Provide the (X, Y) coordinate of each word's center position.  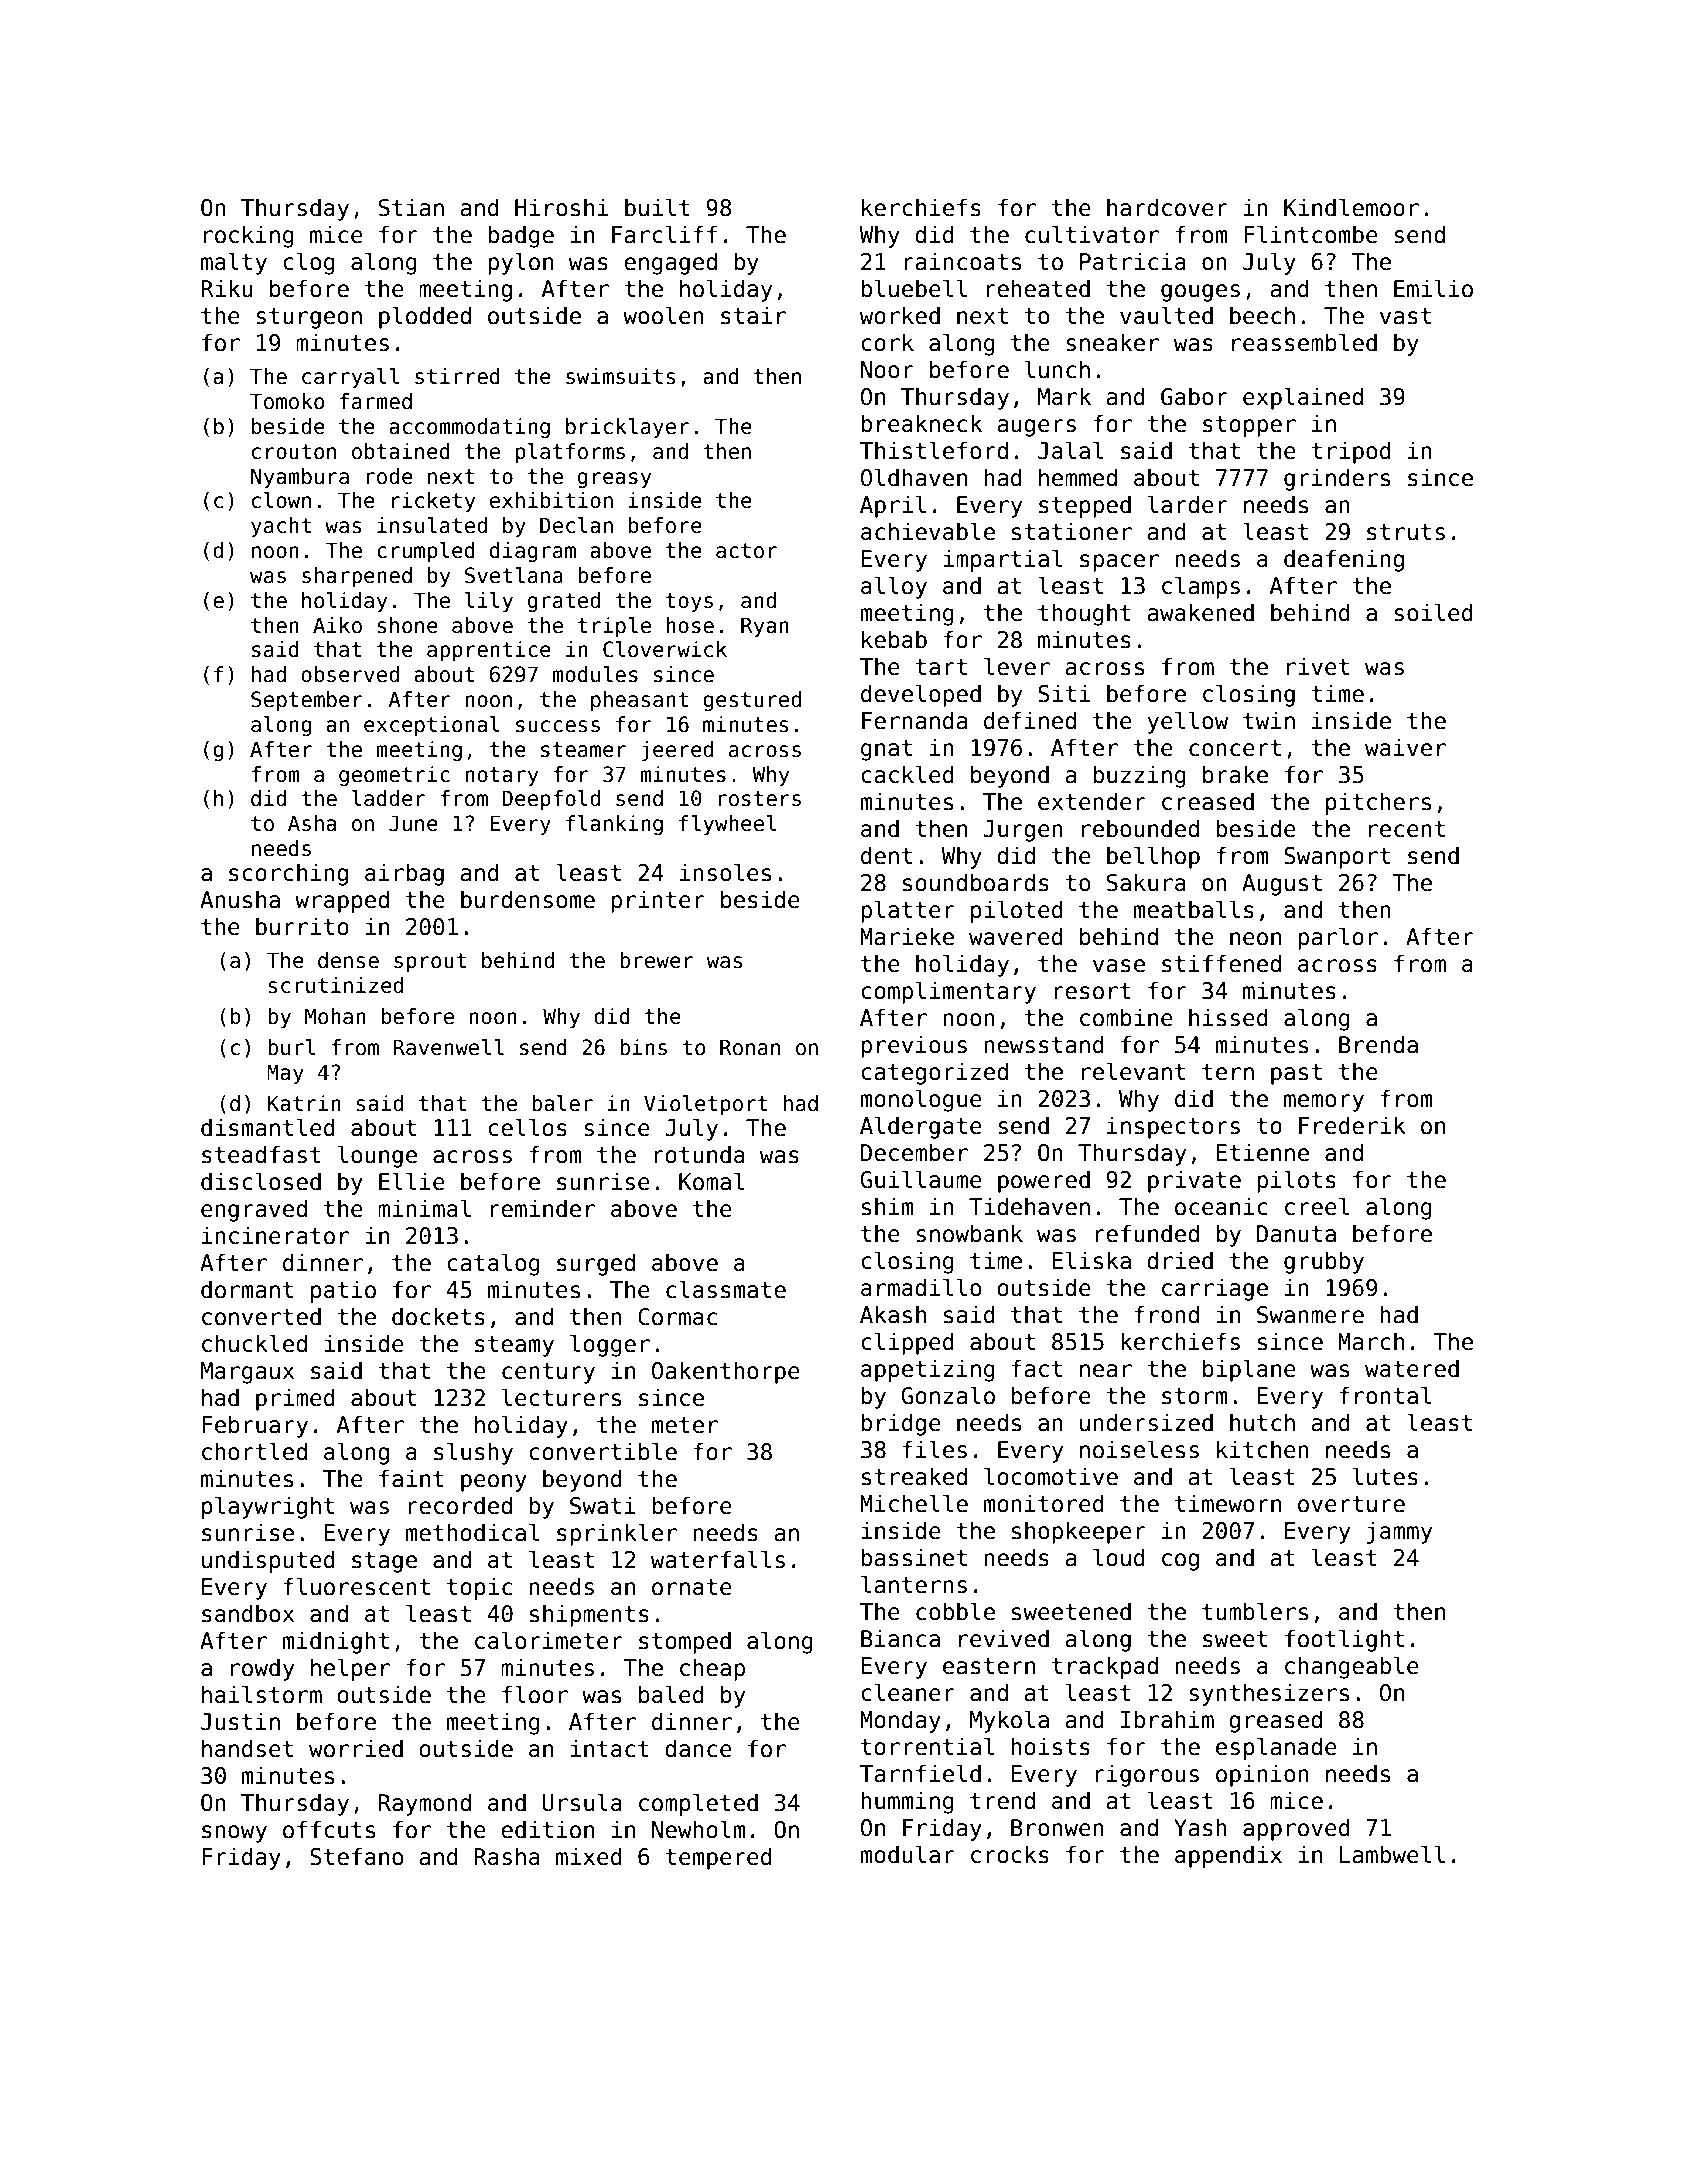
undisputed (268, 1561)
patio (343, 1291)
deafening (1344, 560)
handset (247, 1748)
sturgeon (309, 318)
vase (1119, 966)
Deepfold (551, 800)
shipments (589, 1615)
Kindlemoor (1351, 207)
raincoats (962, 261)
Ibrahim (1167, 1719)
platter (908, 911)
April (893, 506)
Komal (711, 1181)
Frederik (1352, 1125)
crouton (294, 452)
